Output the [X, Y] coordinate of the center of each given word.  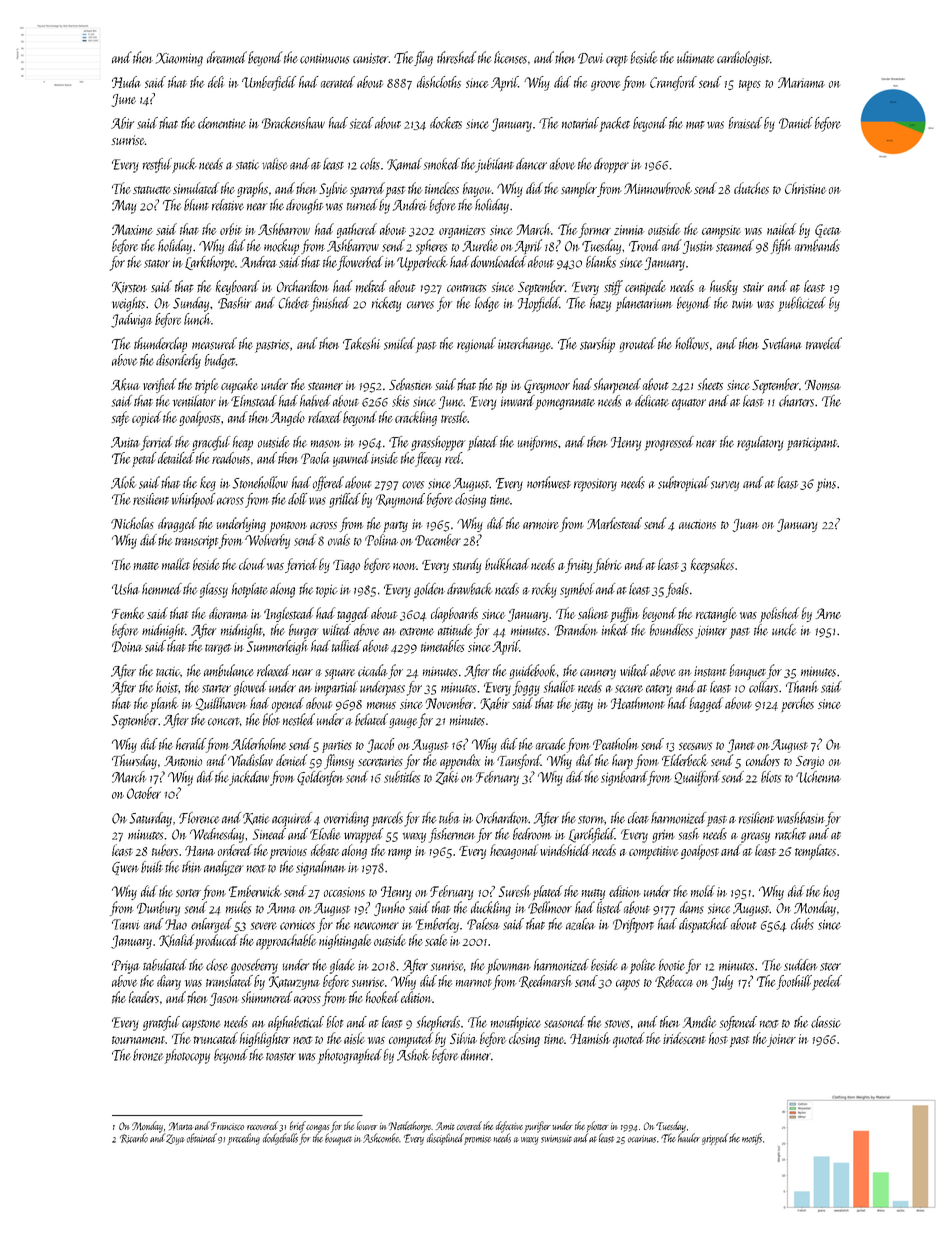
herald [191, 744]
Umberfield [269, 83]
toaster [281, 1057]
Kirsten [129, 288]
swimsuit [556, 1139]
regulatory [760, 443]
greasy [755, 837]
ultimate [695, 57]
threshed [456, 57]
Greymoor [547, 386]
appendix [460, 762]
